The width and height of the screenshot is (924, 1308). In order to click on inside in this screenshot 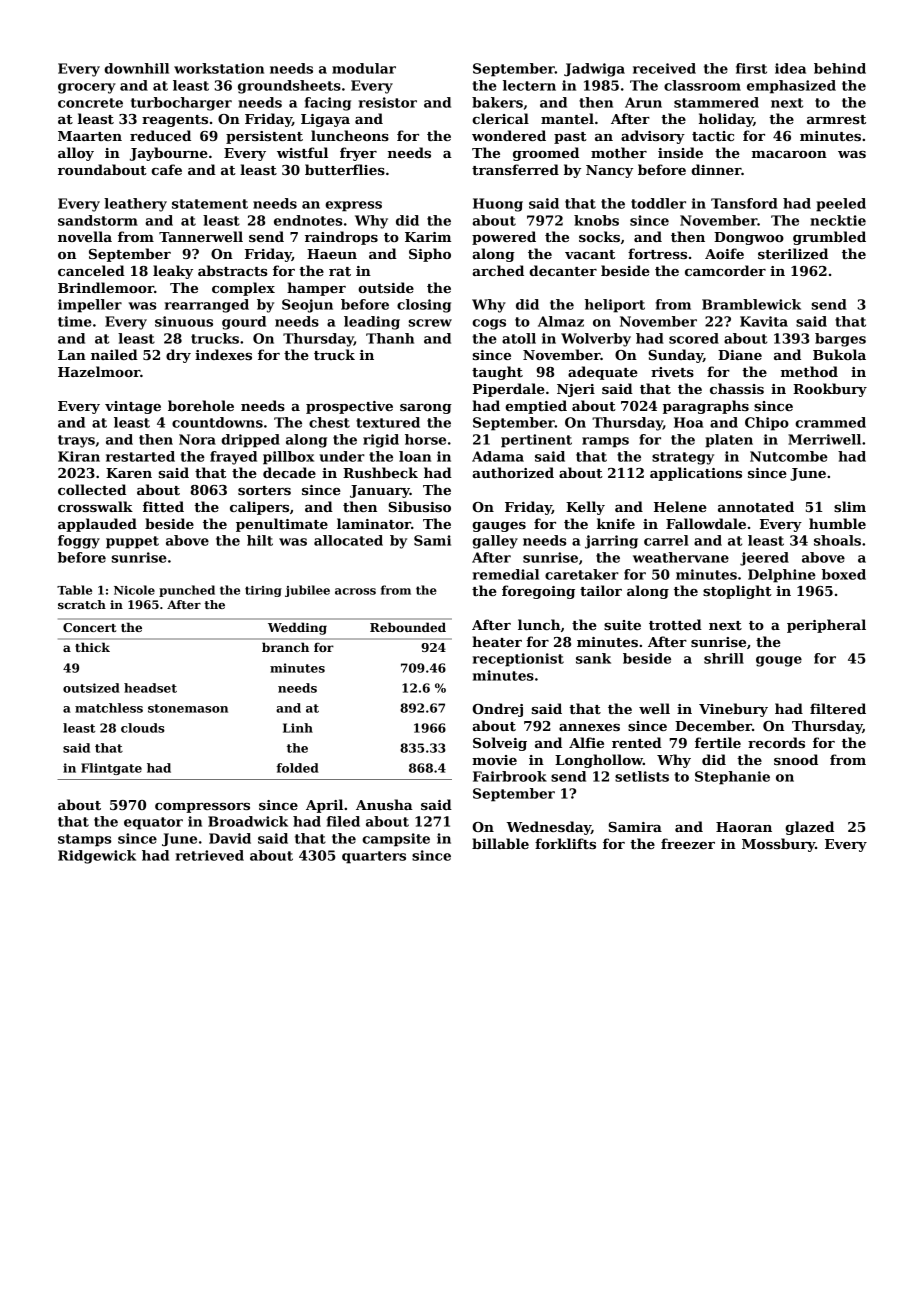, I will do `click(680, 152)`.
